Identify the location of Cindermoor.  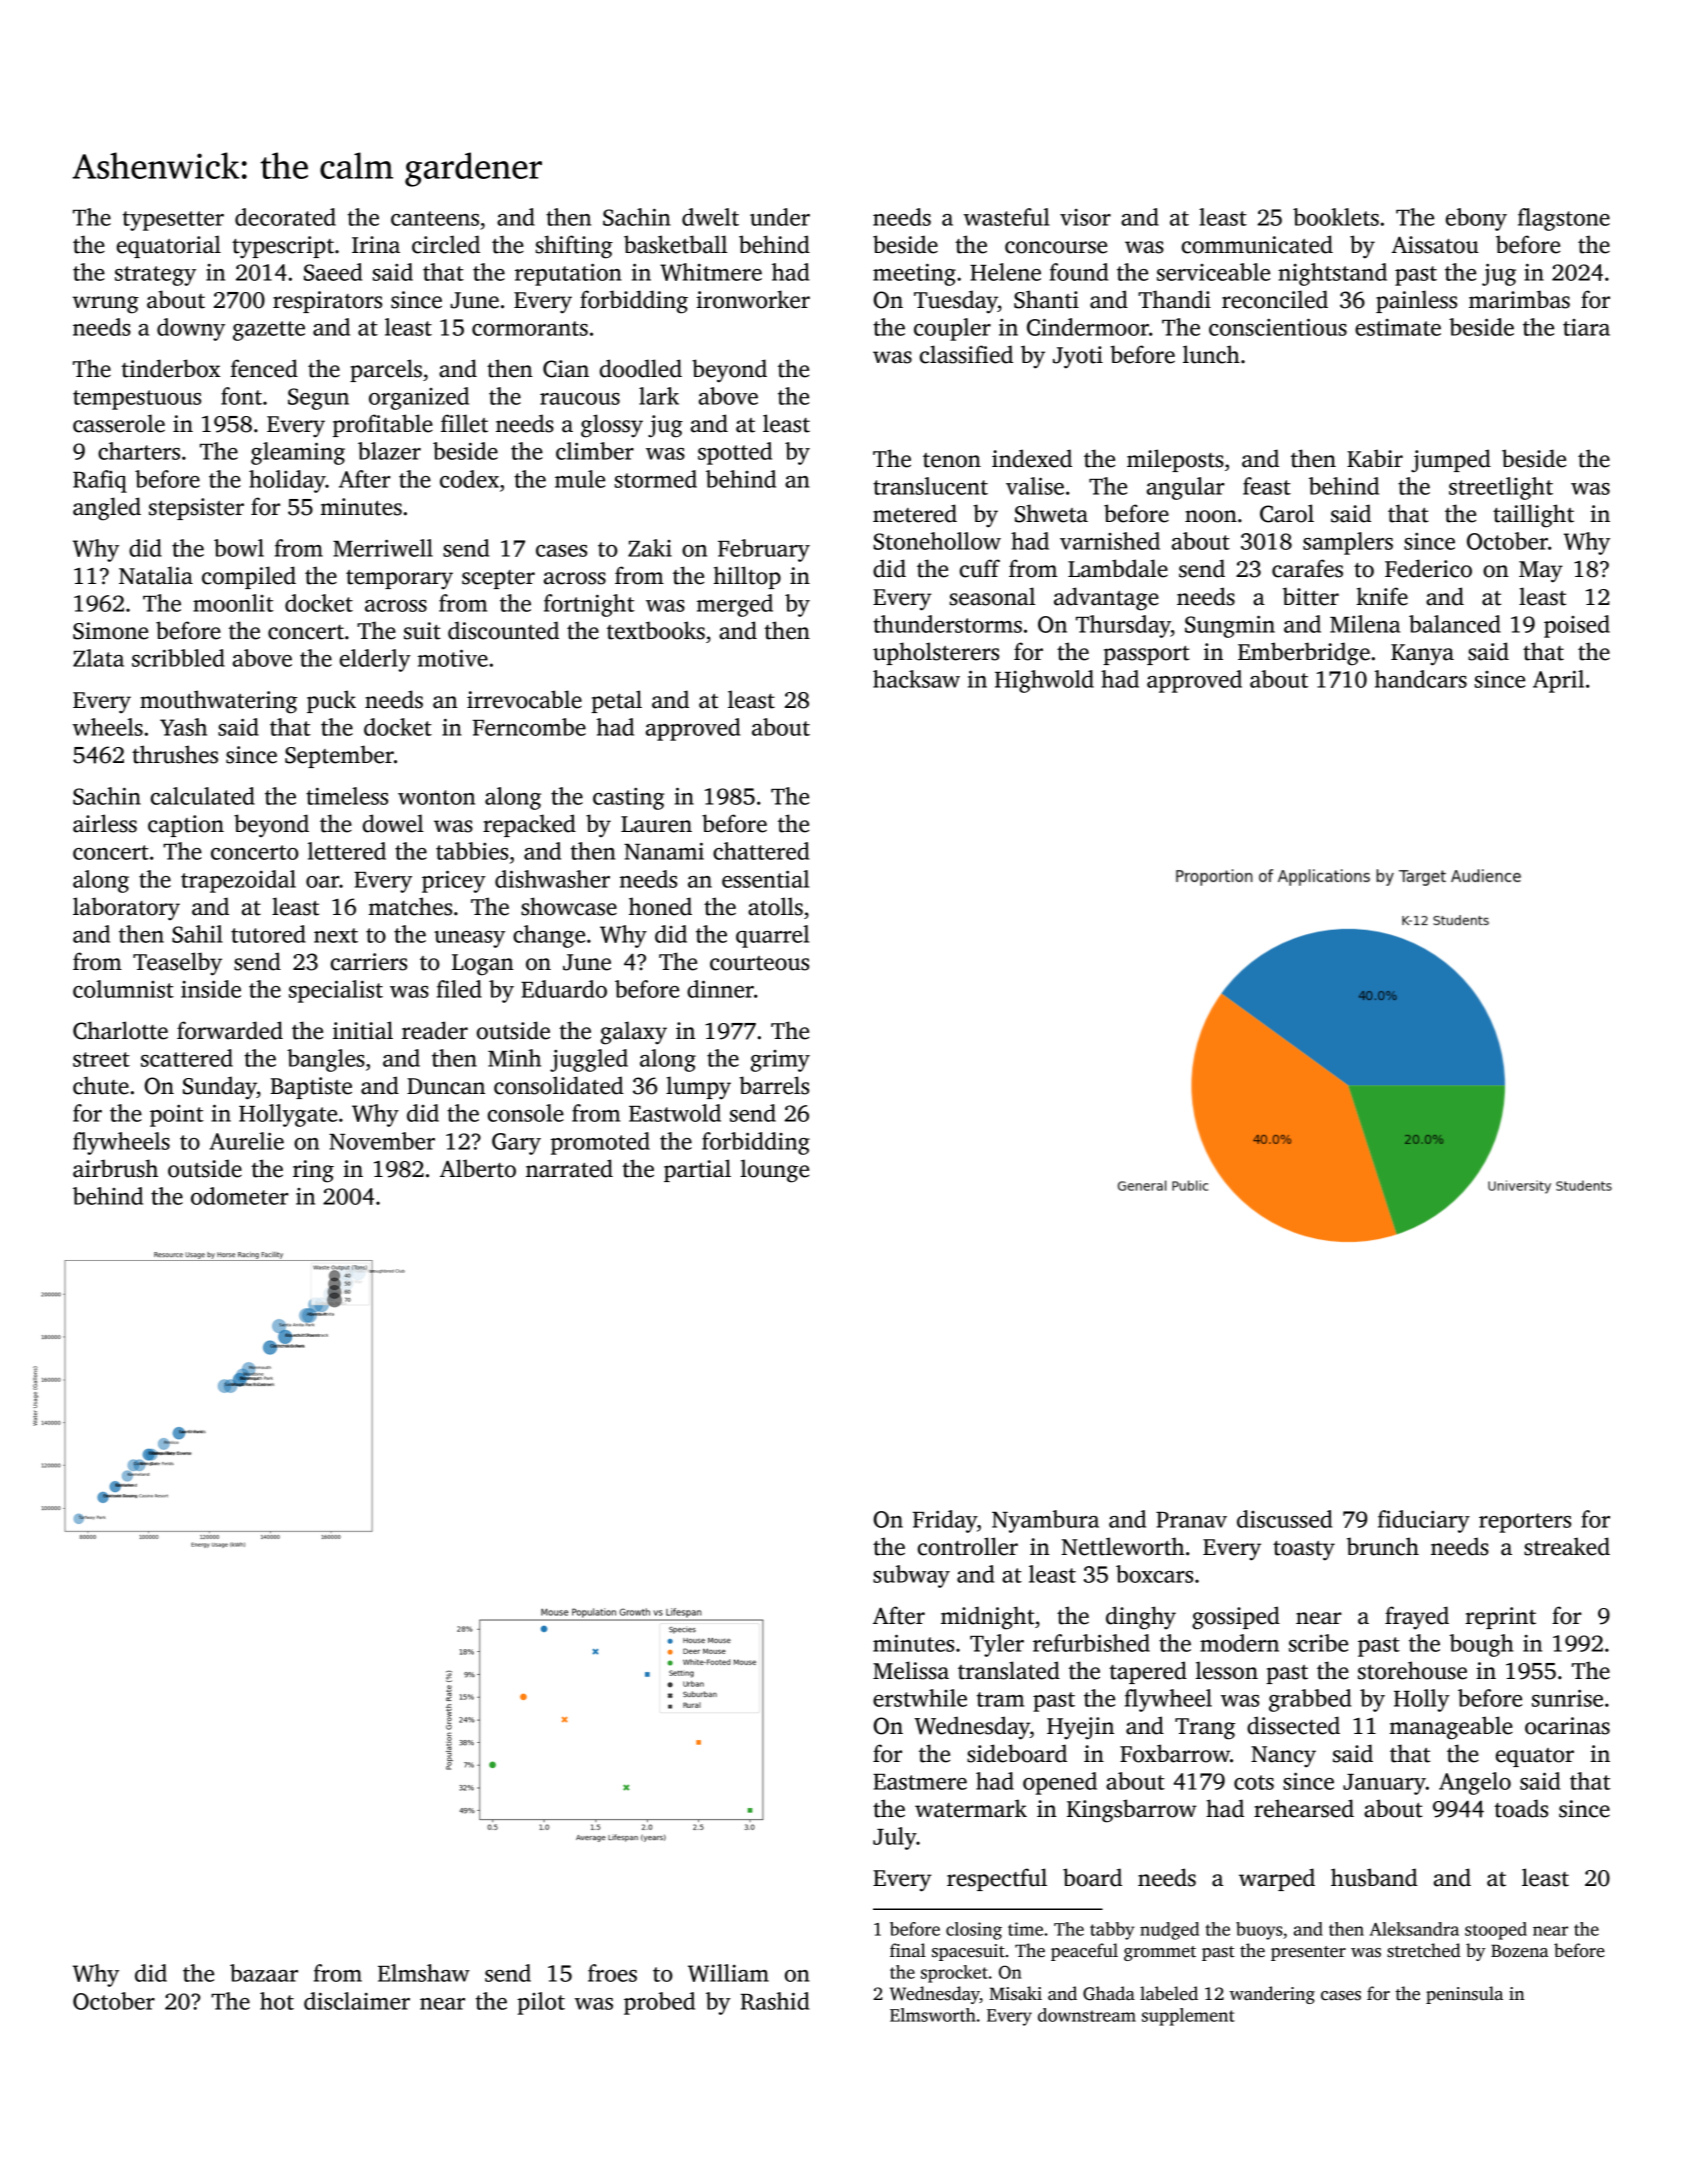
(1088, 327).
